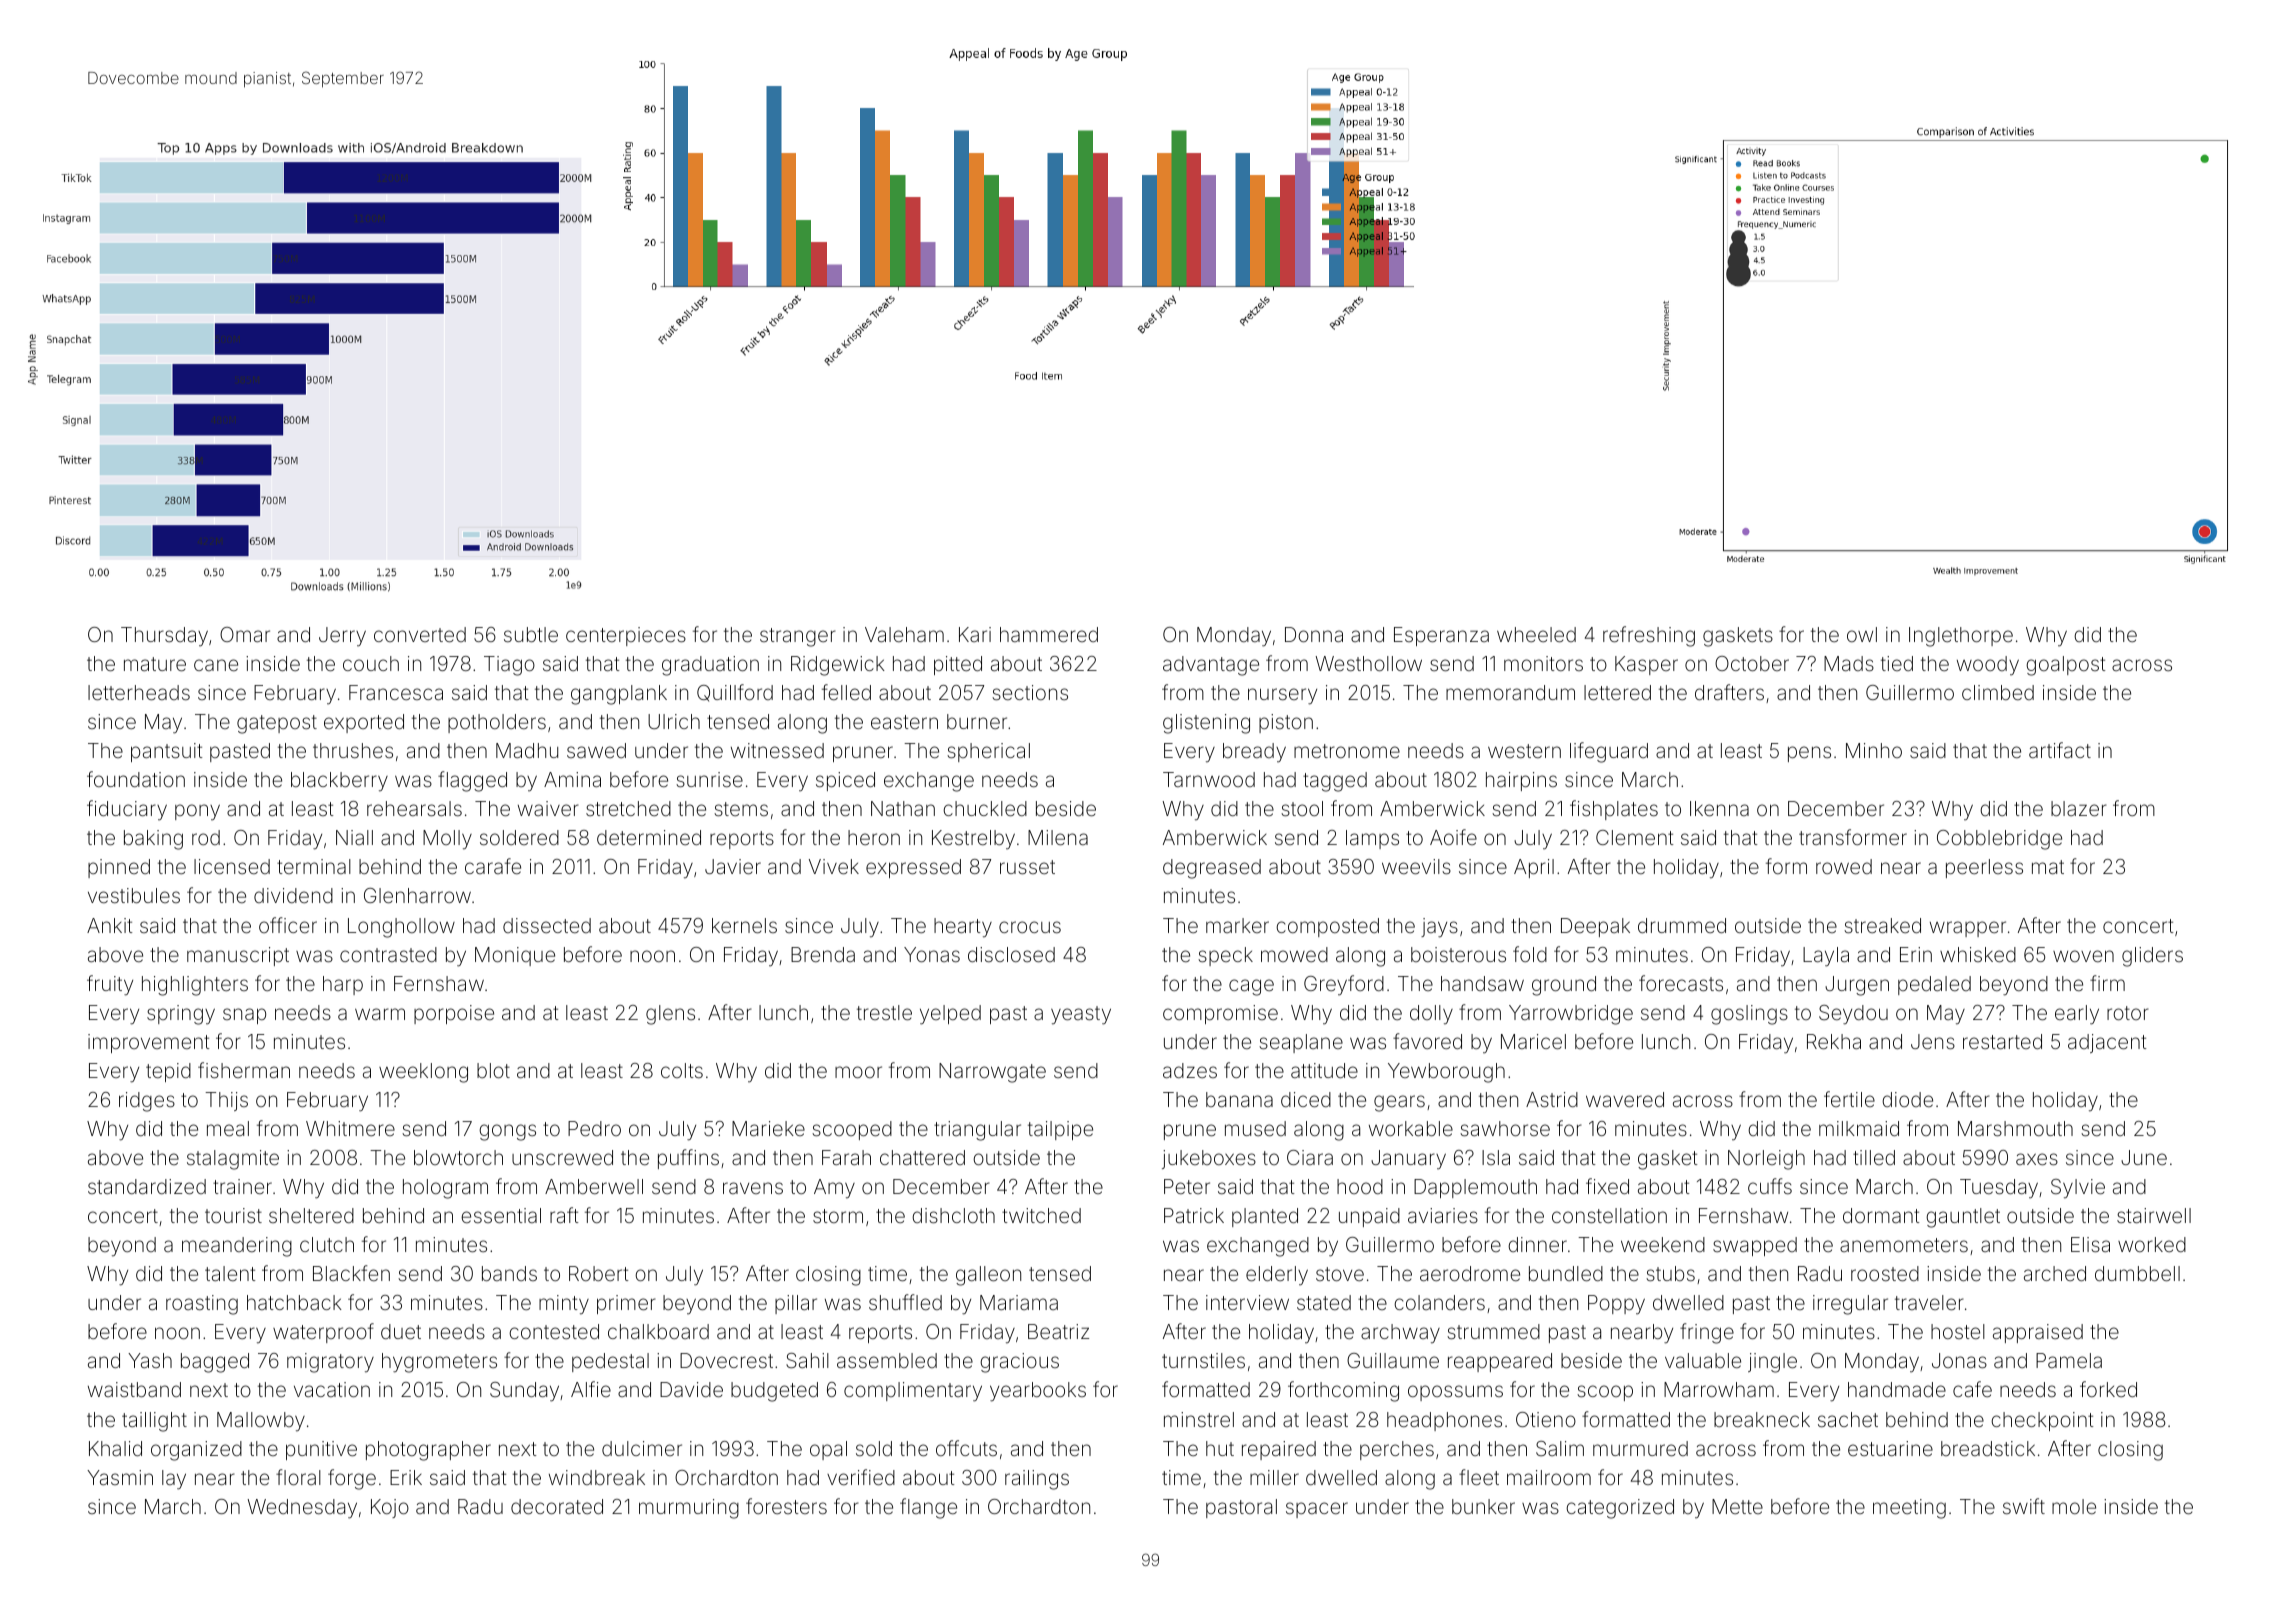  I want to click on restarted, so click(2002, 1041).
